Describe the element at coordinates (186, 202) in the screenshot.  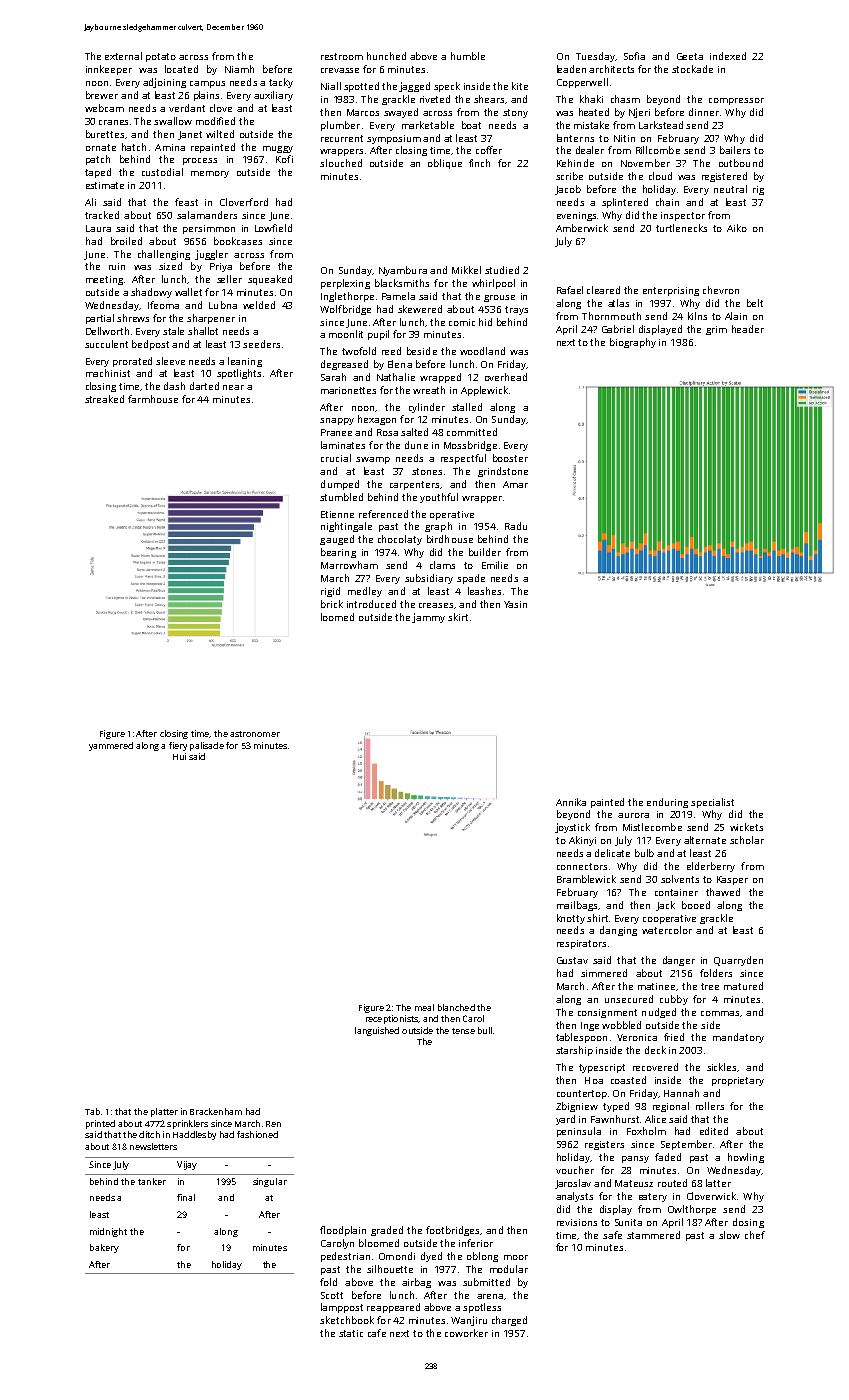
I see `feast` at that location.
